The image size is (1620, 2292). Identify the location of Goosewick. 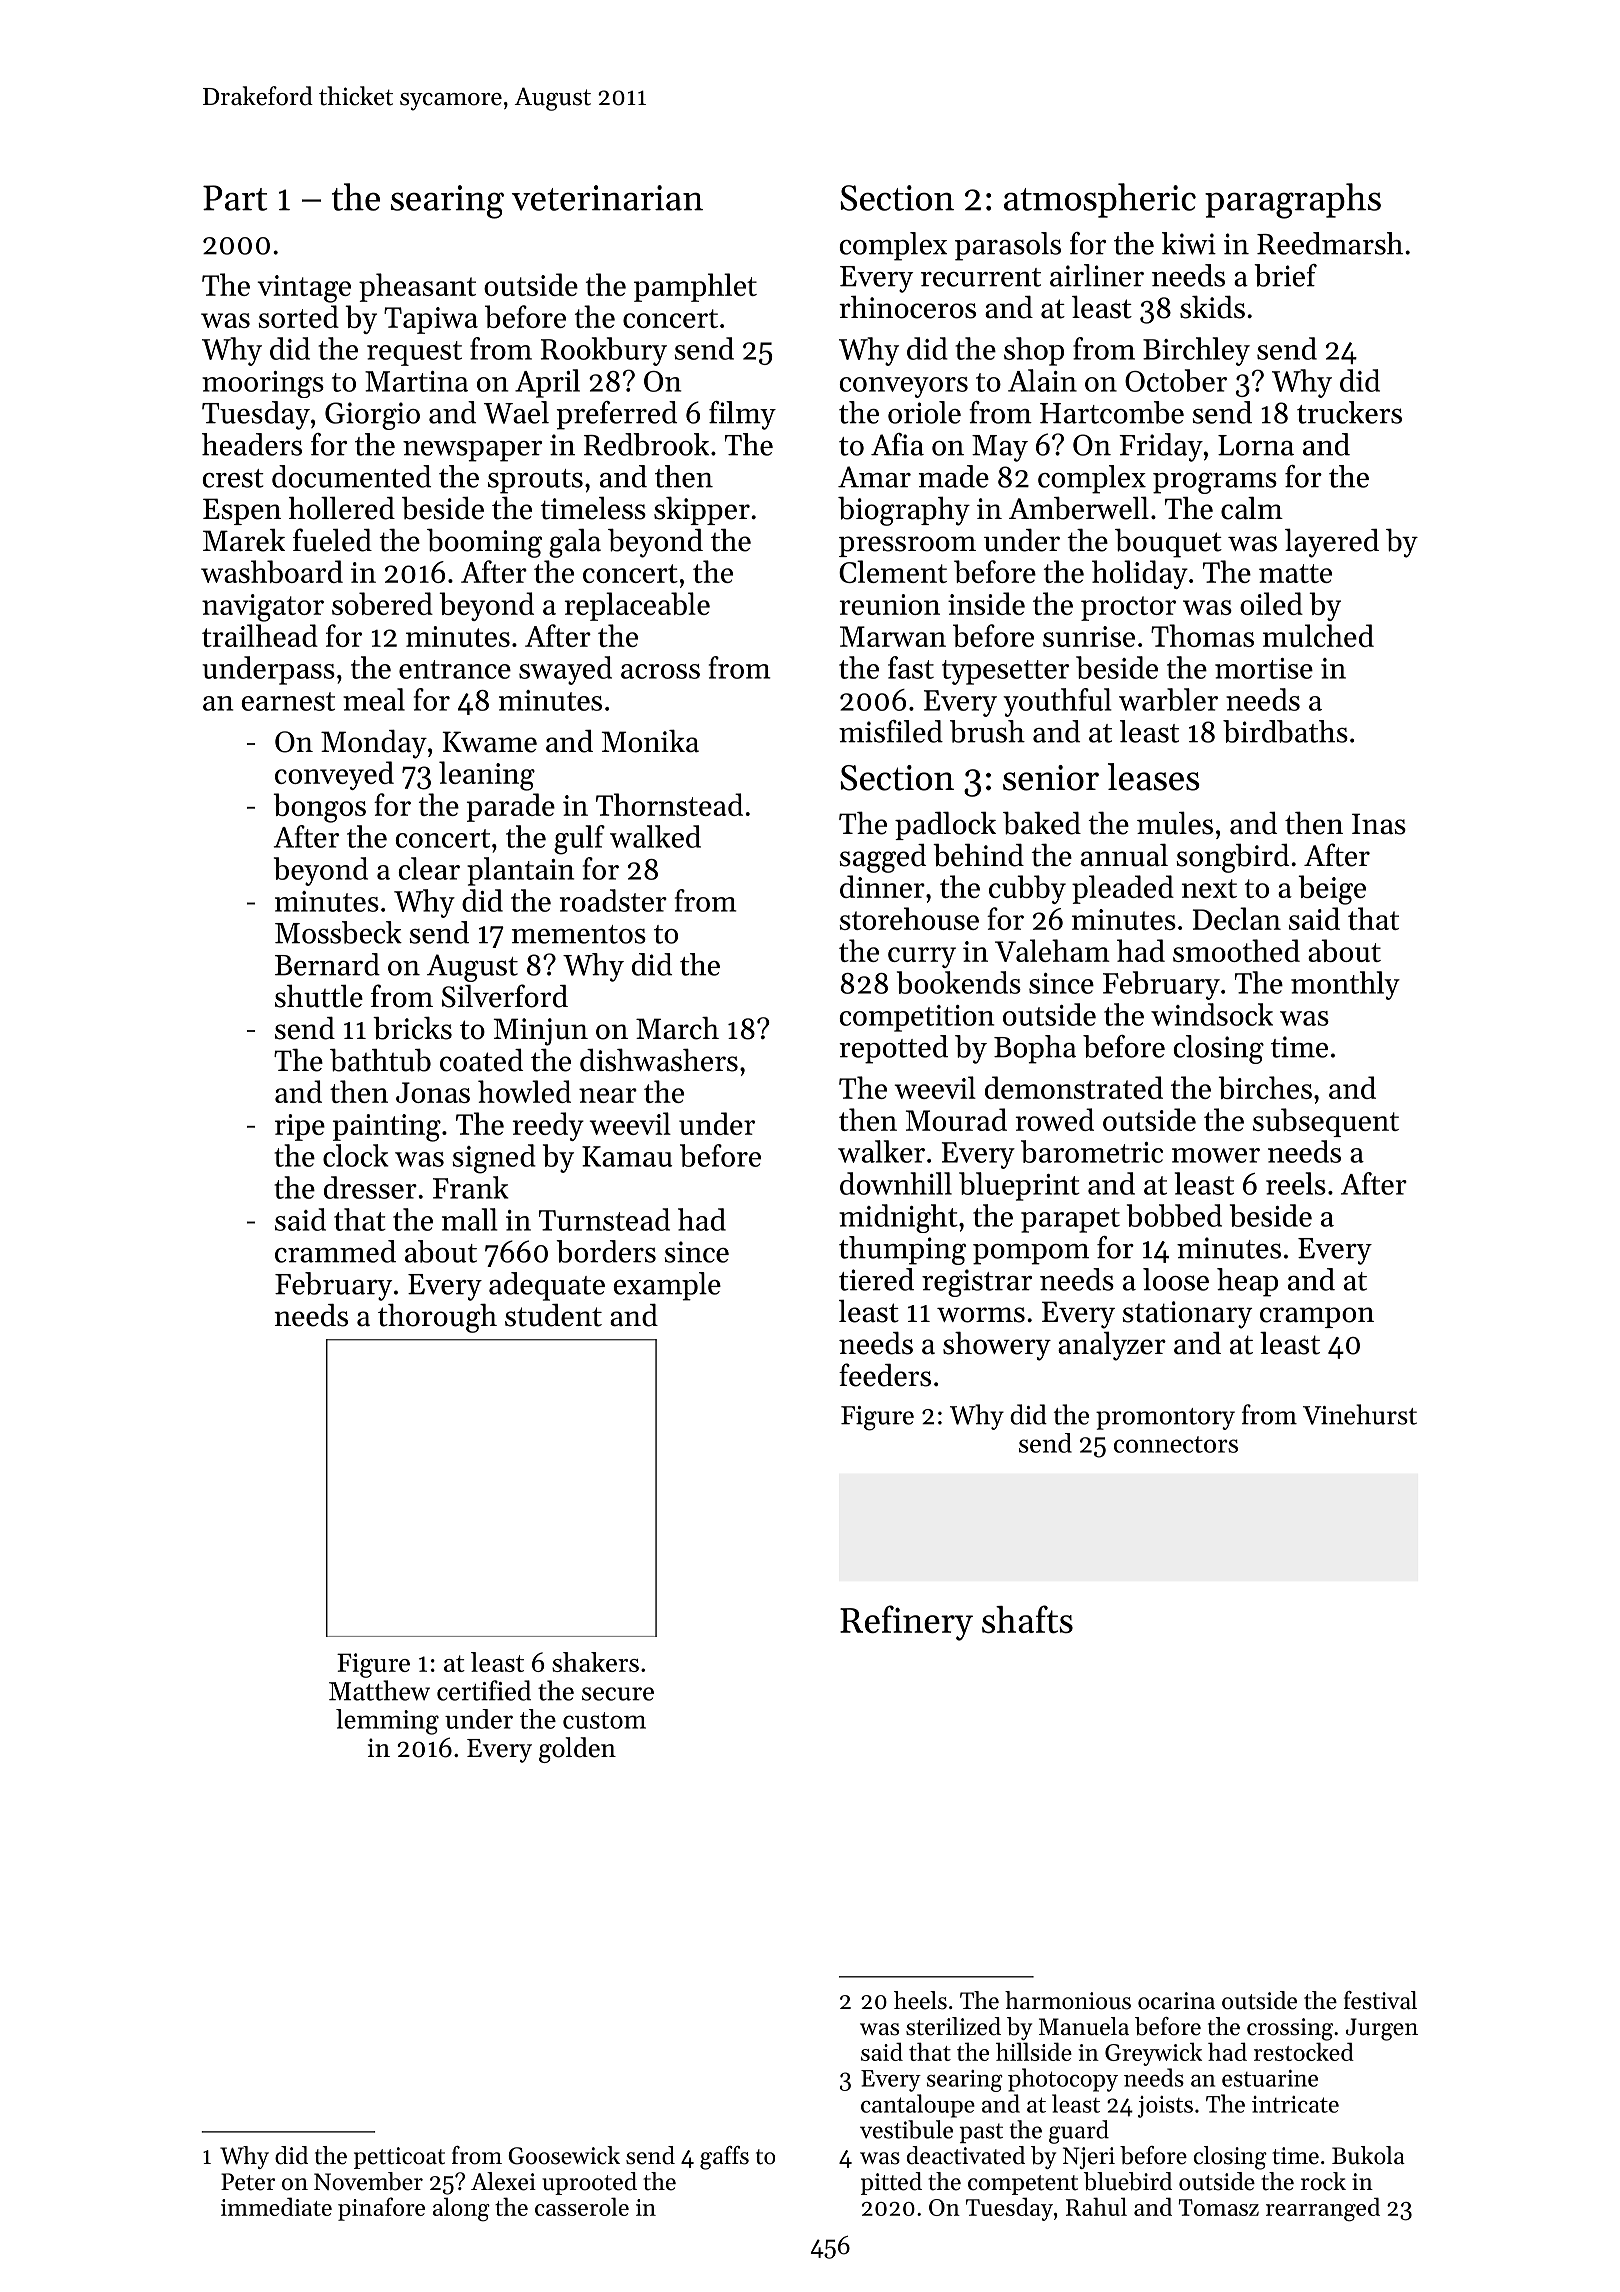
(564, 2155).
